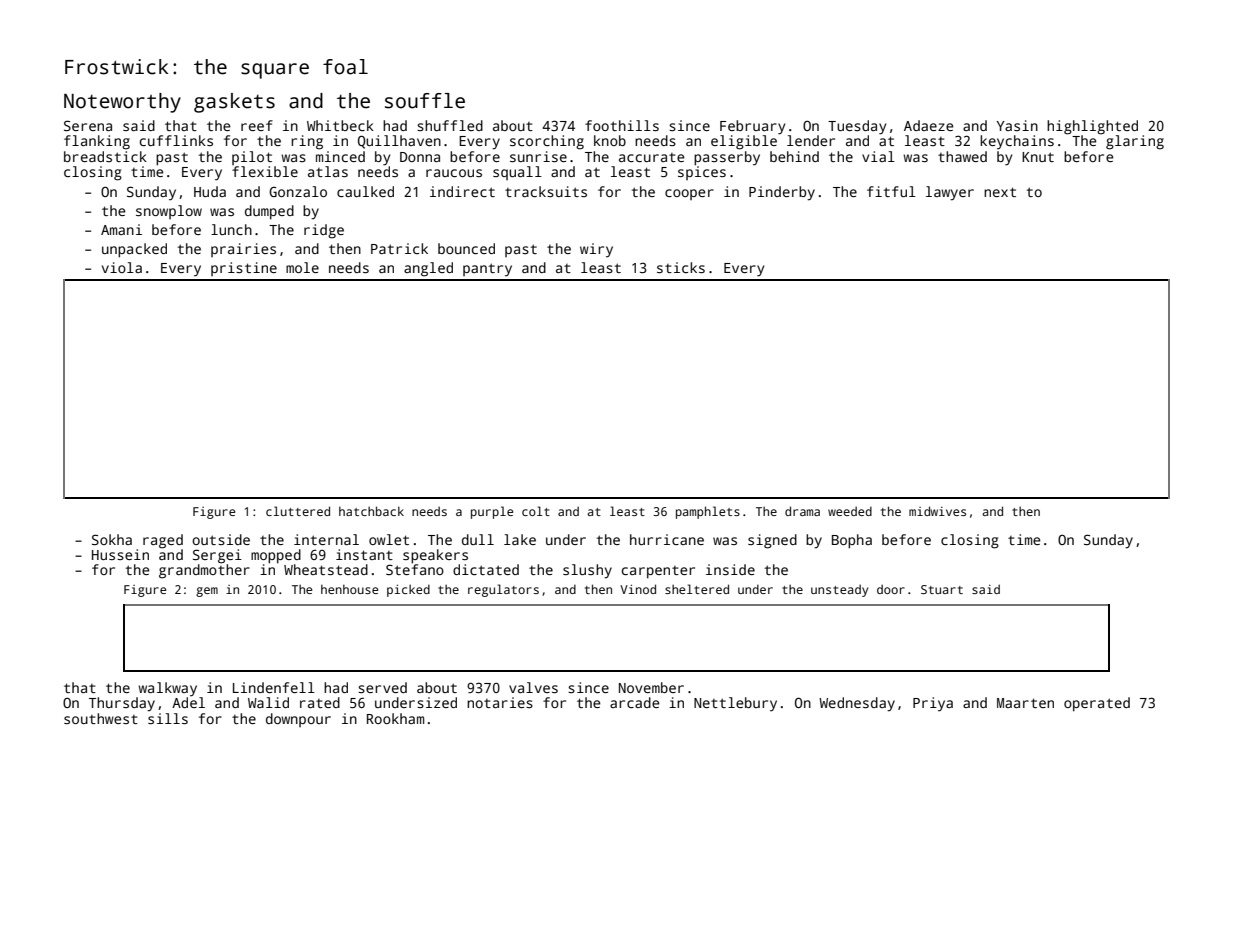 This screenshot has height=952, width=1233. Describe the element at coordinates (1000, 192) in the screenshot. I see `next` at that location.
